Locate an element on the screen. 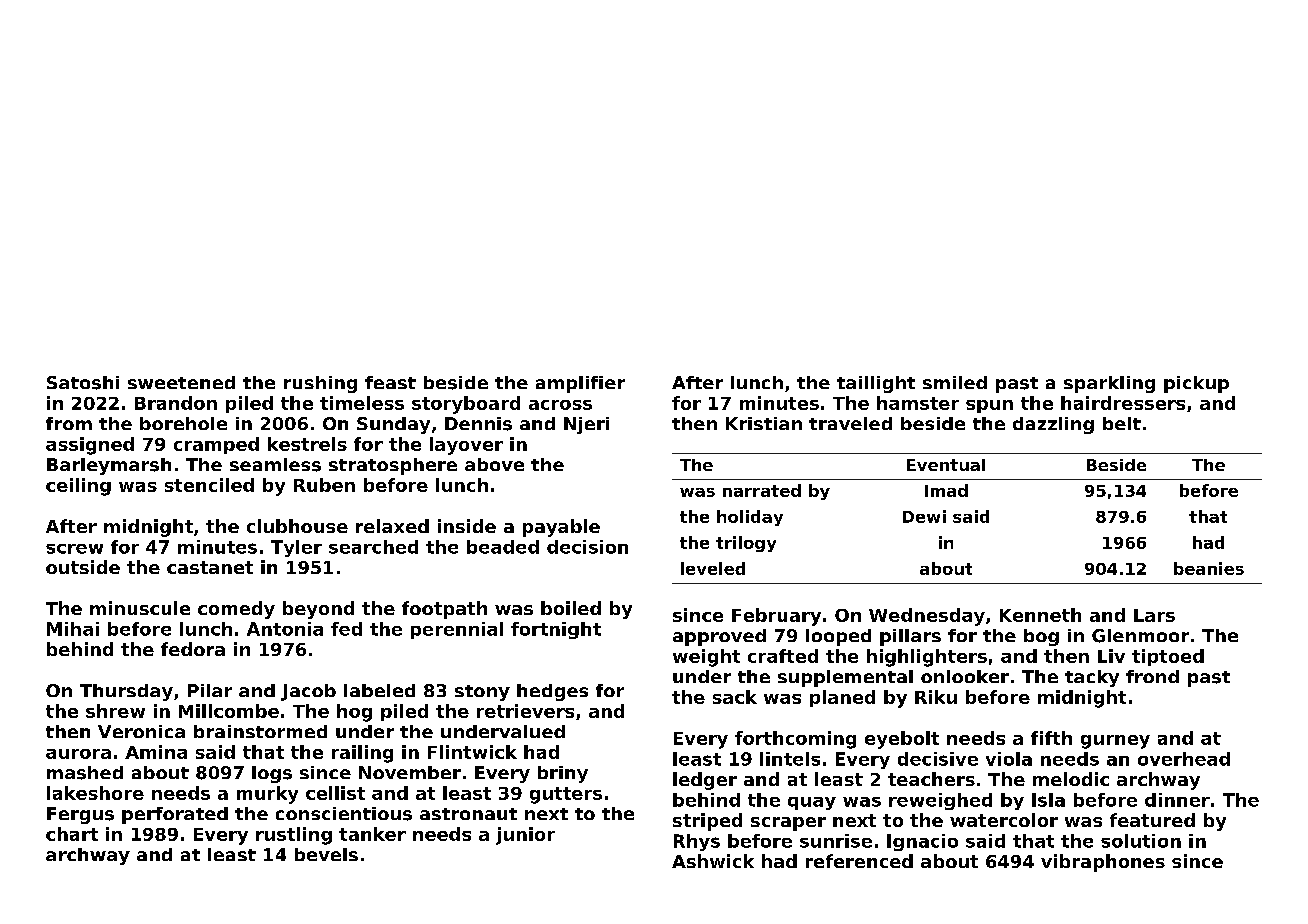 This screenshot has width=1308, height=924. chart is located at coordinates (72, 834).
